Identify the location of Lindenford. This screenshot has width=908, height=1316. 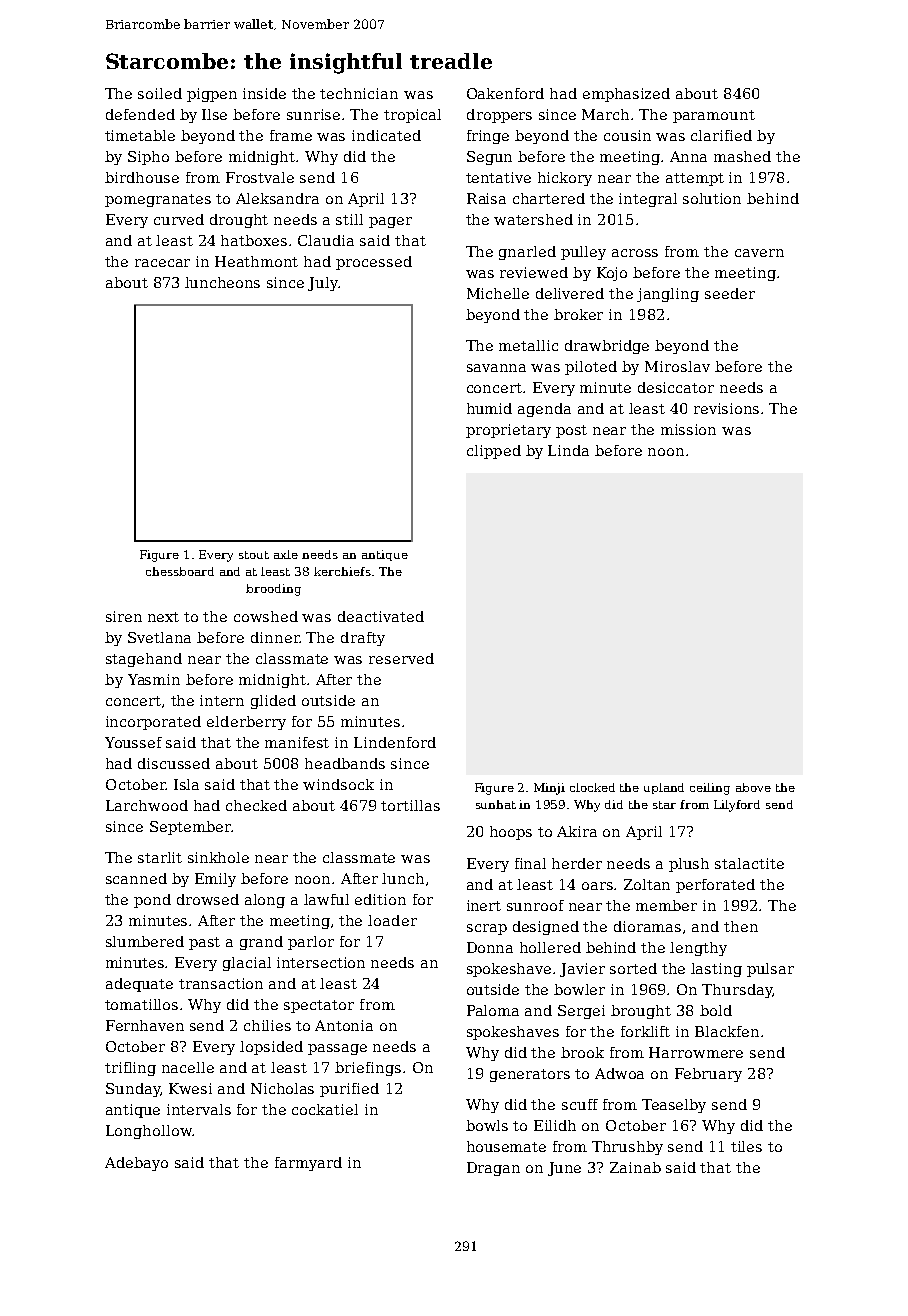
(395, 742).
